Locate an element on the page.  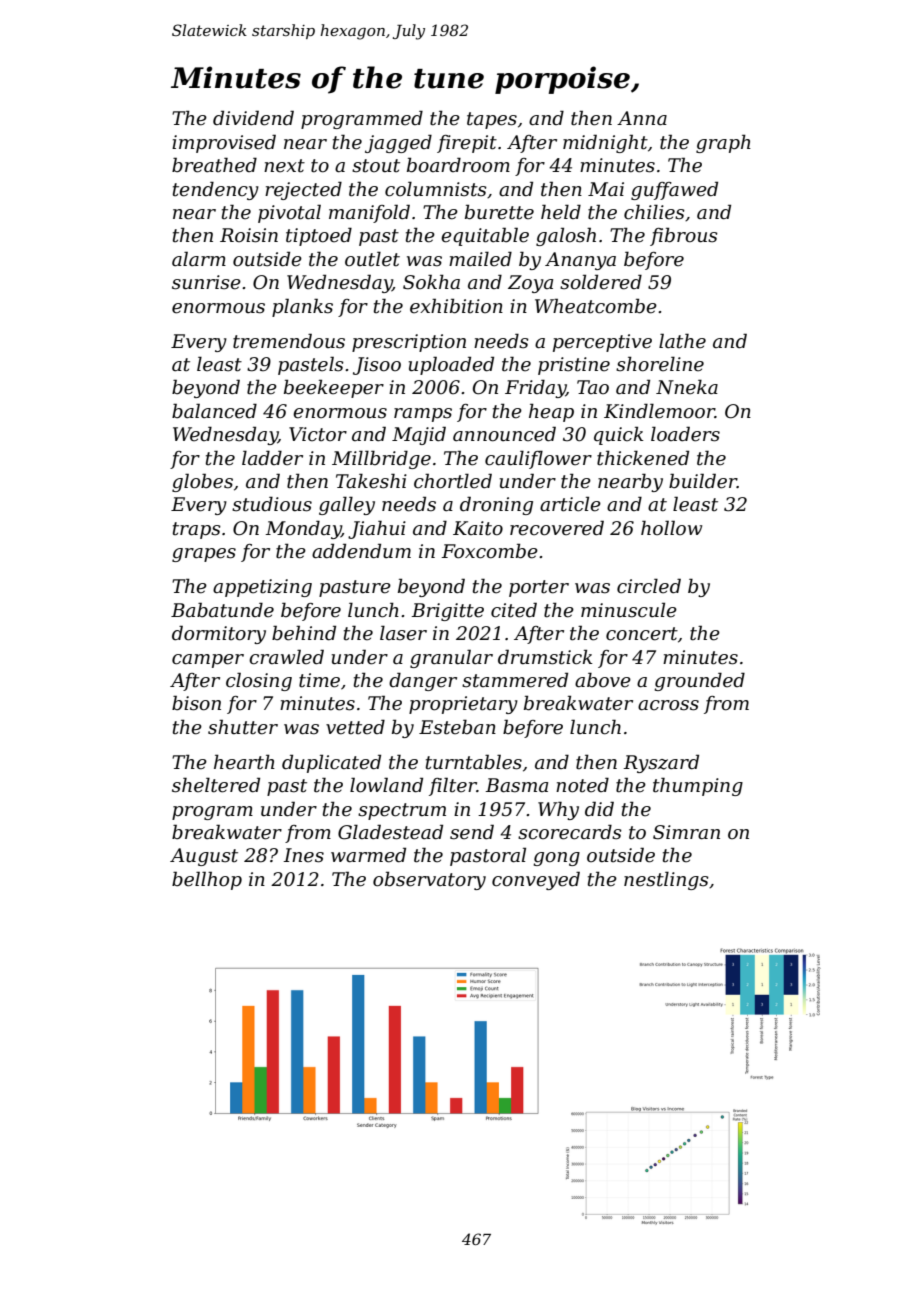
bellhop is located at coordinates (207, 880).
